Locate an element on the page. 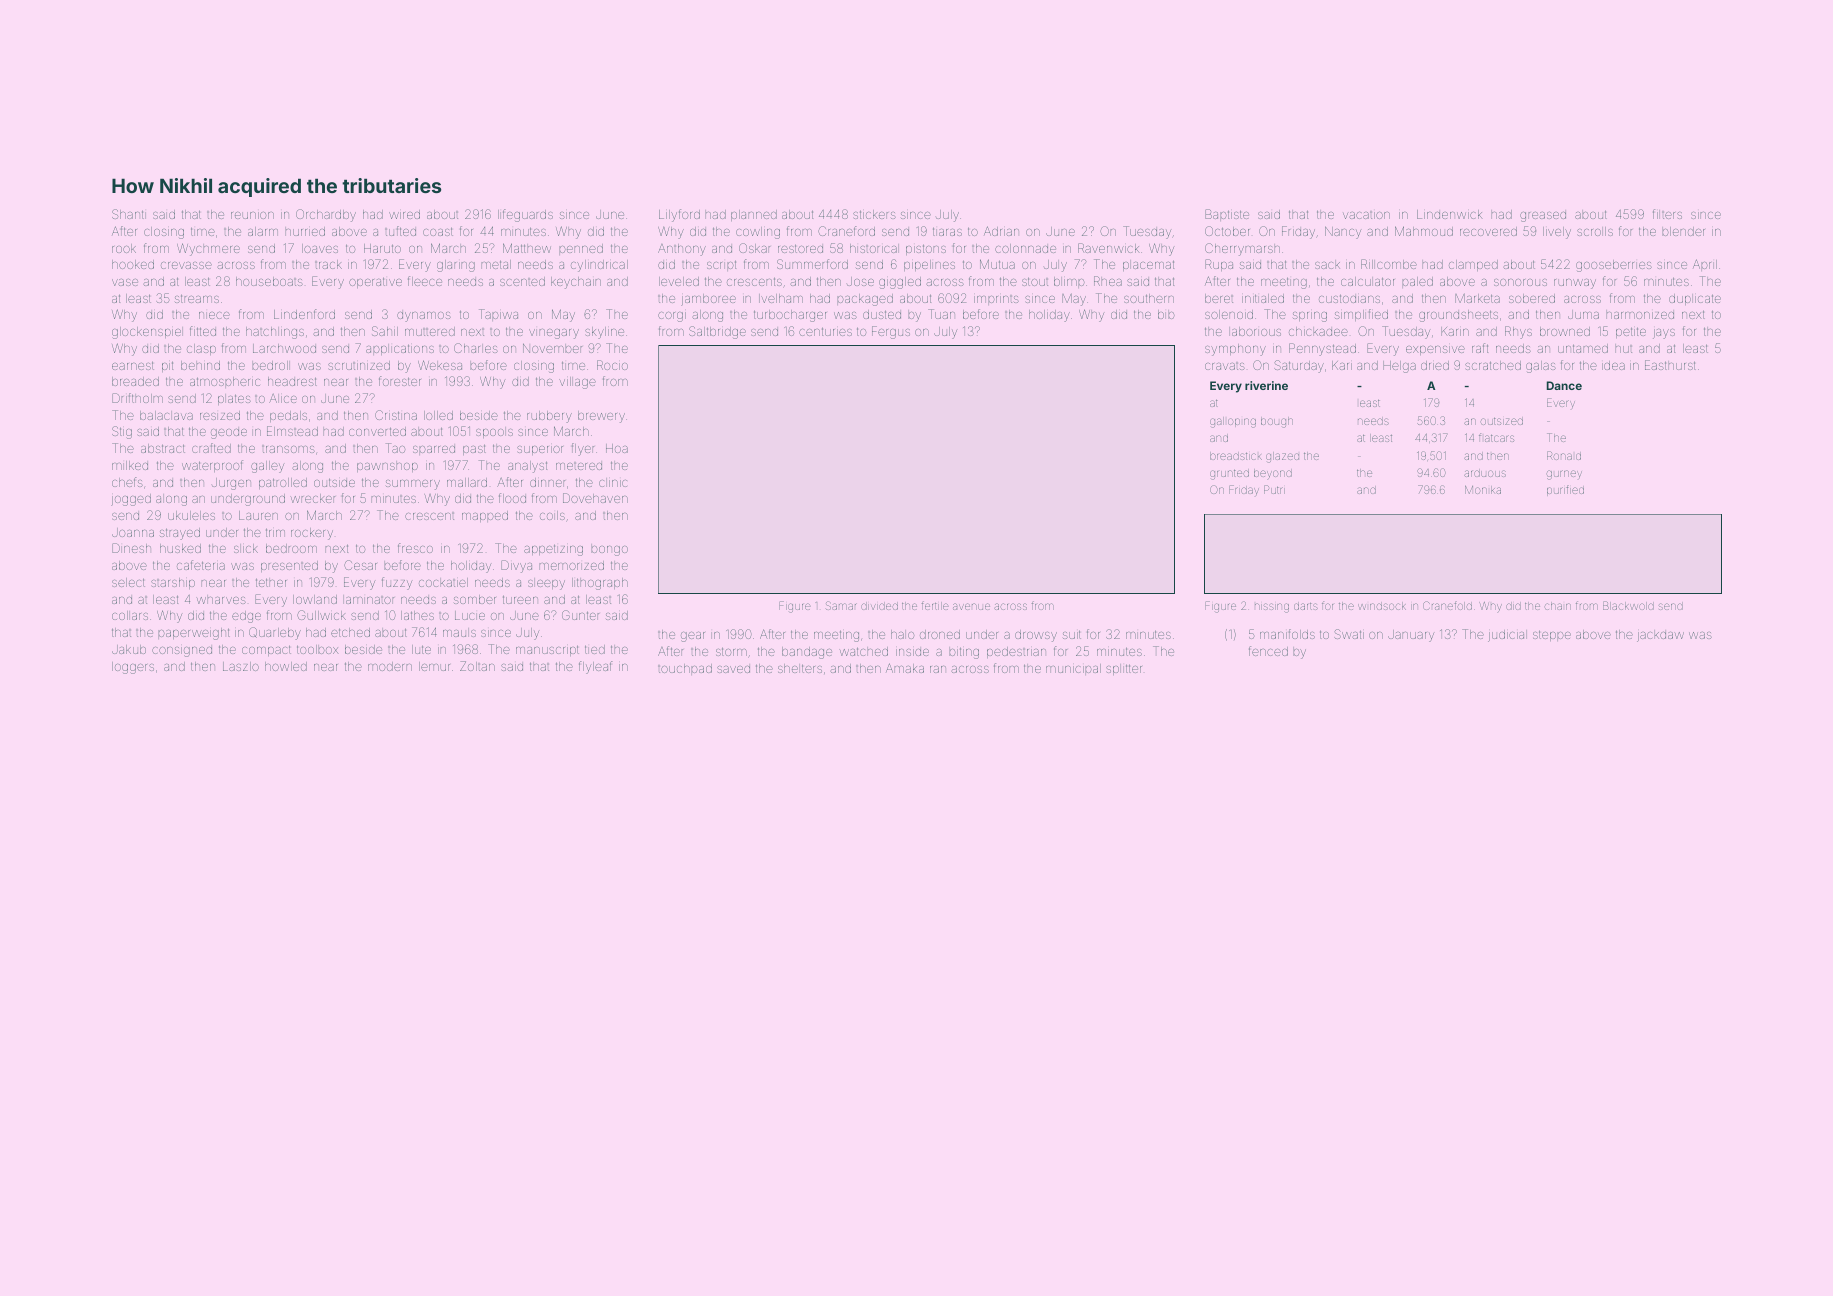 The width and height of the document is (1833, 1296). windsock is located at coordinates (1382, 606).
